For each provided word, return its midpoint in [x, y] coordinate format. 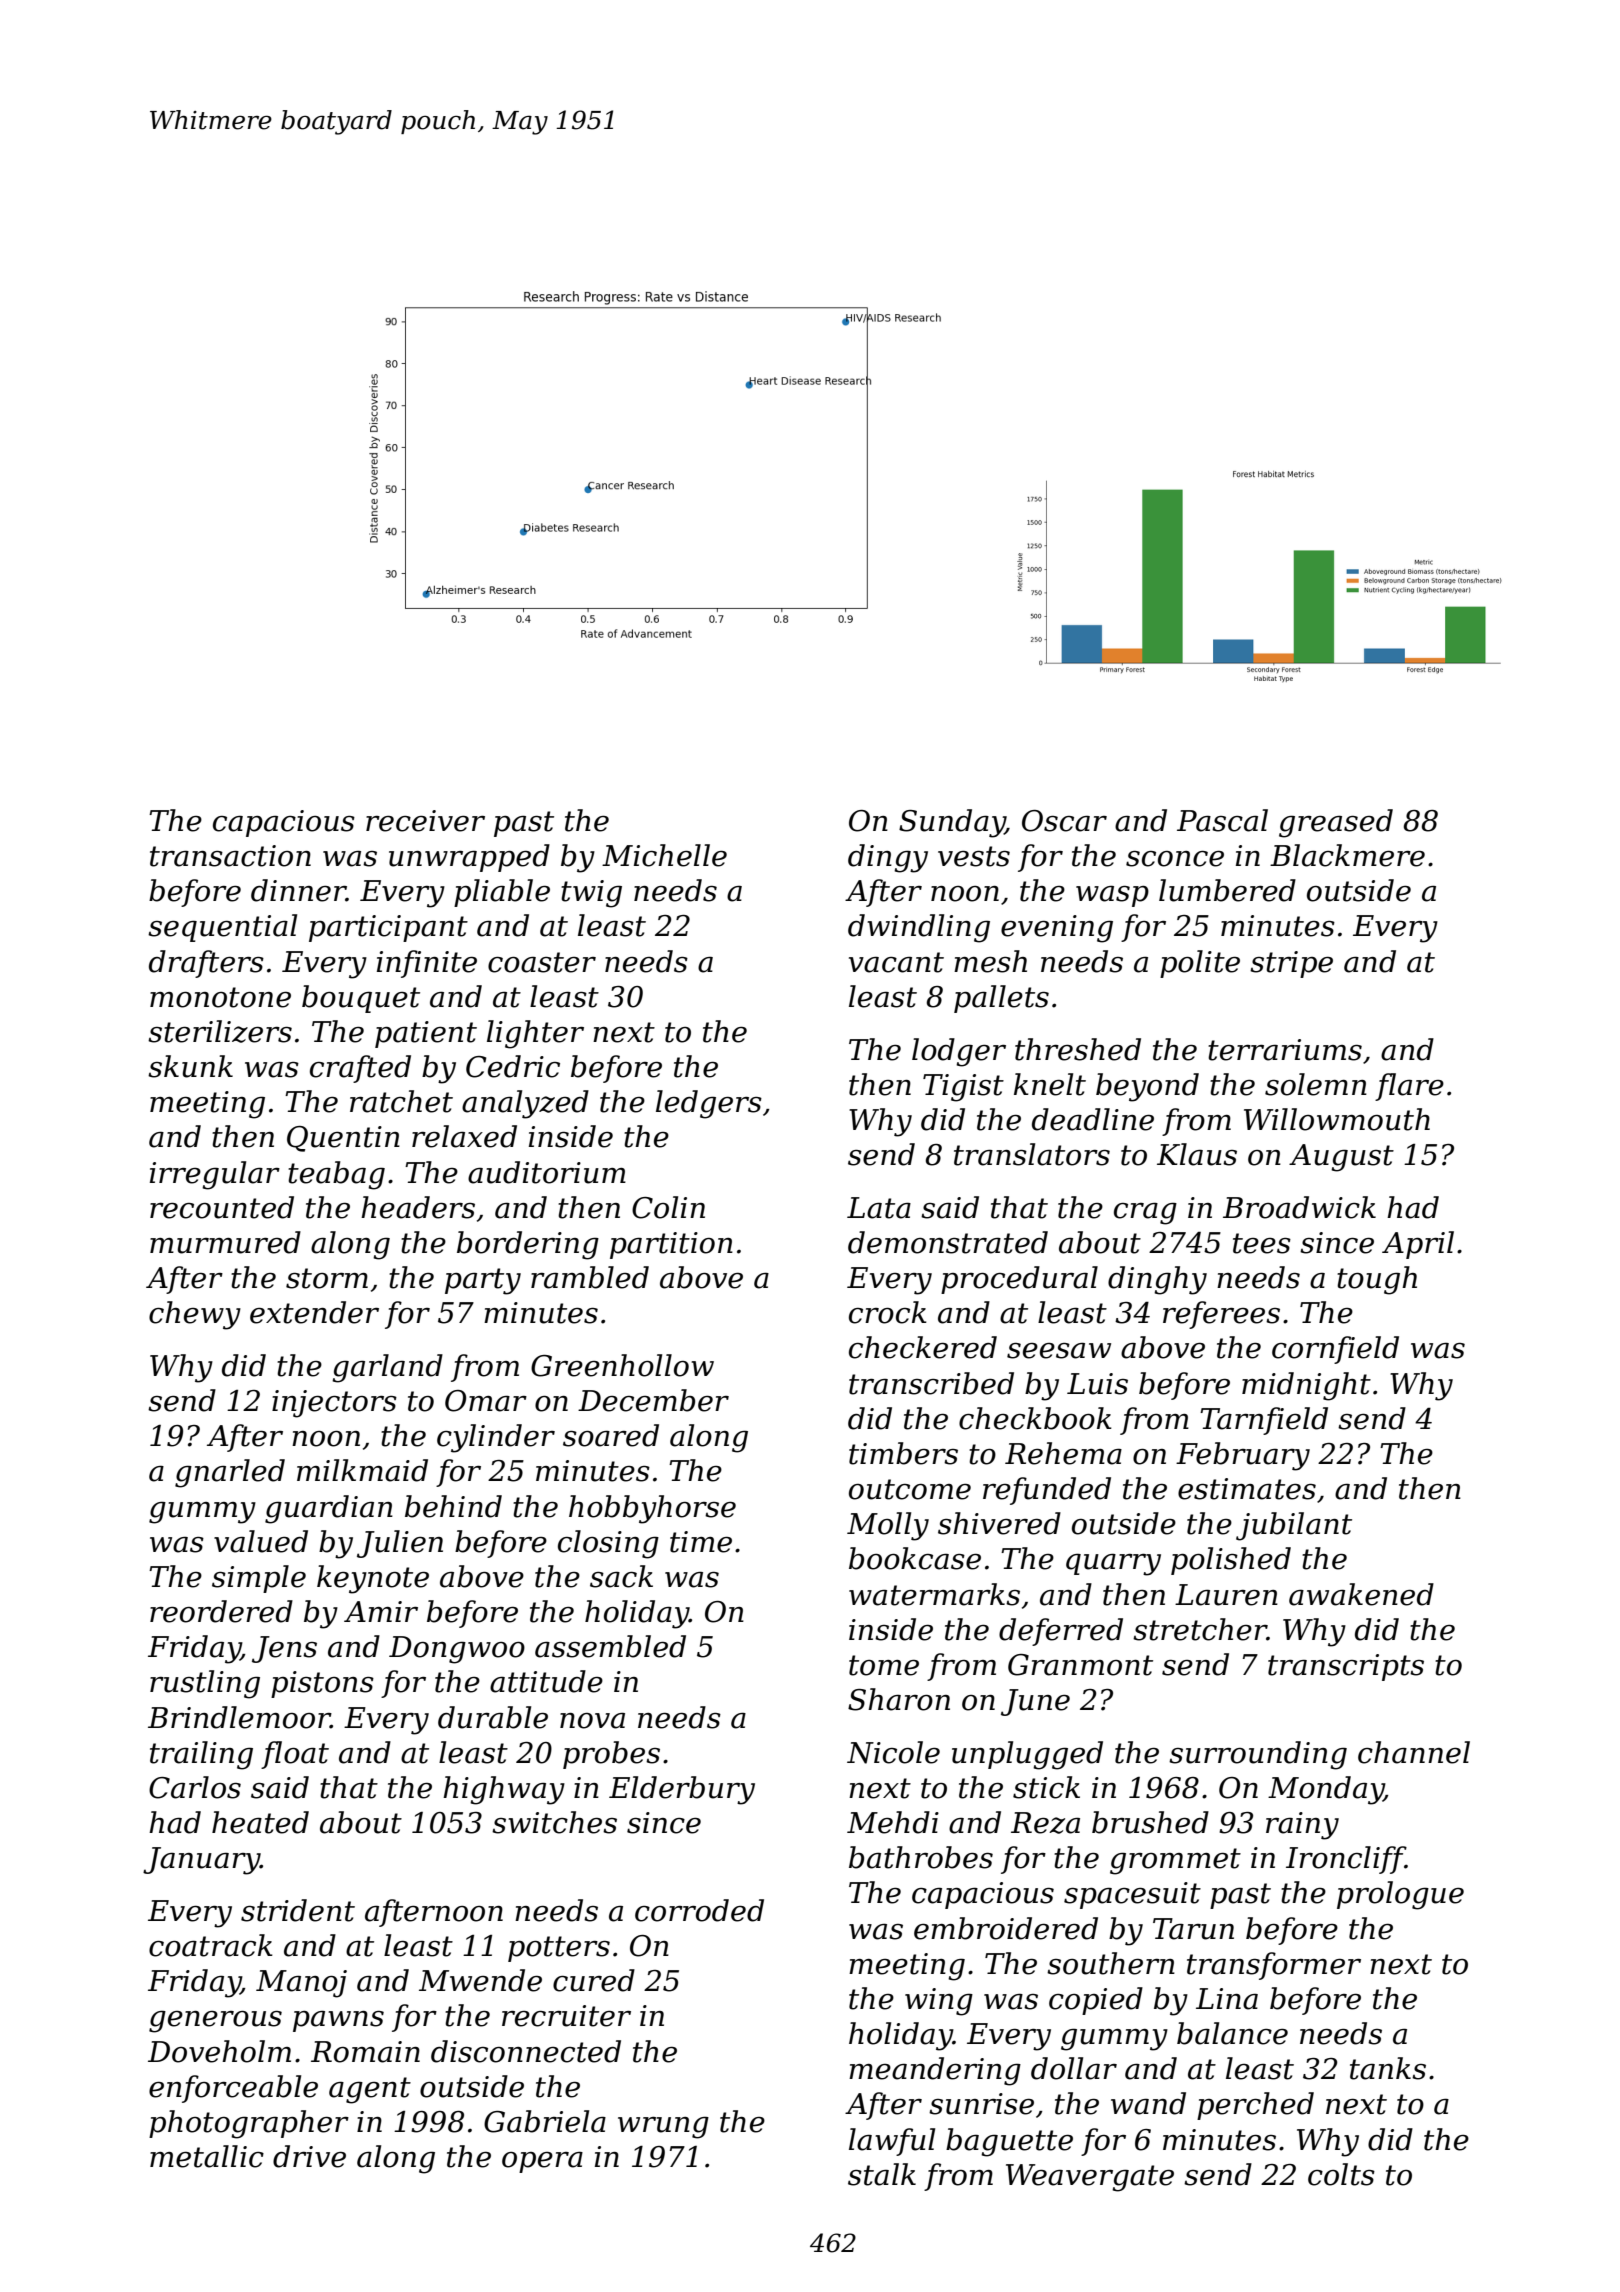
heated [260, 1822]
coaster [542, 962]
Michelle [664, 855]
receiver [425, 821]
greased [1336, 823]
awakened [1361, 1594]
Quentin [343, 1139]
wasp [1112, 896]
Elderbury [682, 1790]
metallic [207, 2156]
